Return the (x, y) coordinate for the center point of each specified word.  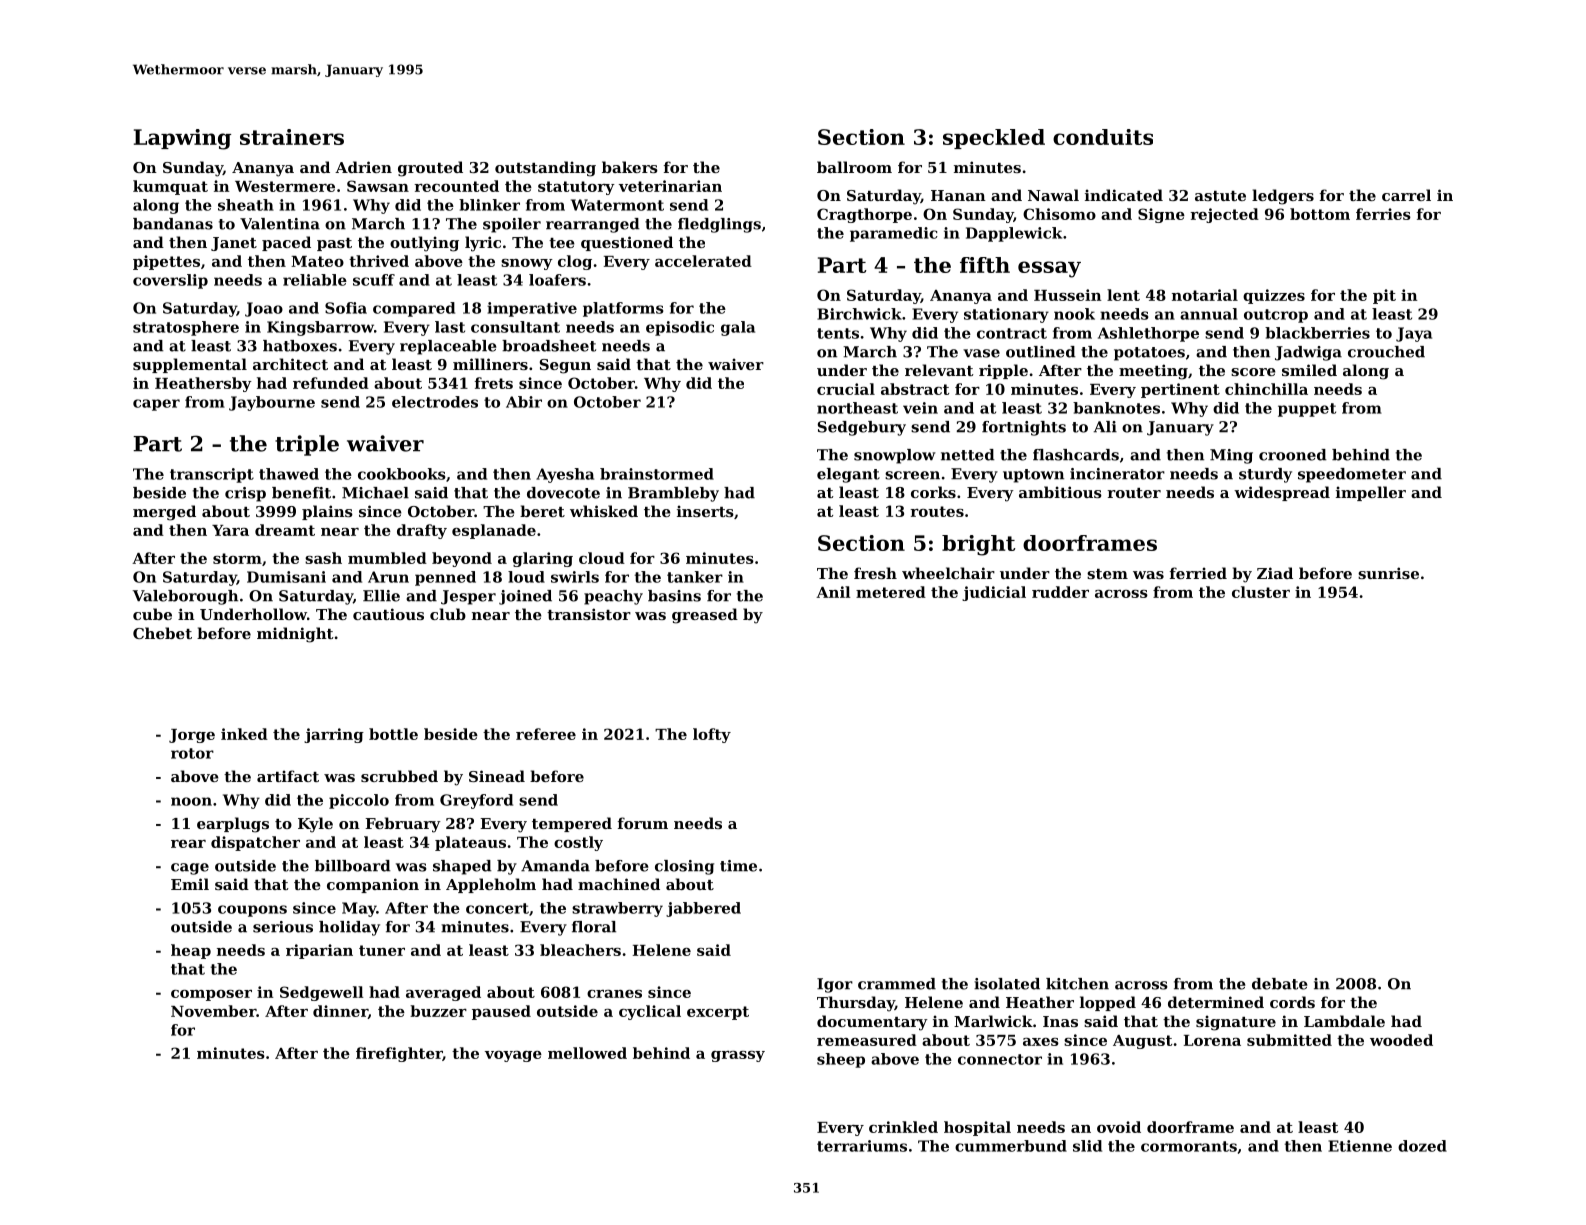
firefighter (399, 1054)
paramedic (894, 234)
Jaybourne (272, 403)
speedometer (1352, 475)
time (738, 866)
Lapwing (182, 139)
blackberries (1317, 333)
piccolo (359, 801)
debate (1279, 984)
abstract (915, 389)
